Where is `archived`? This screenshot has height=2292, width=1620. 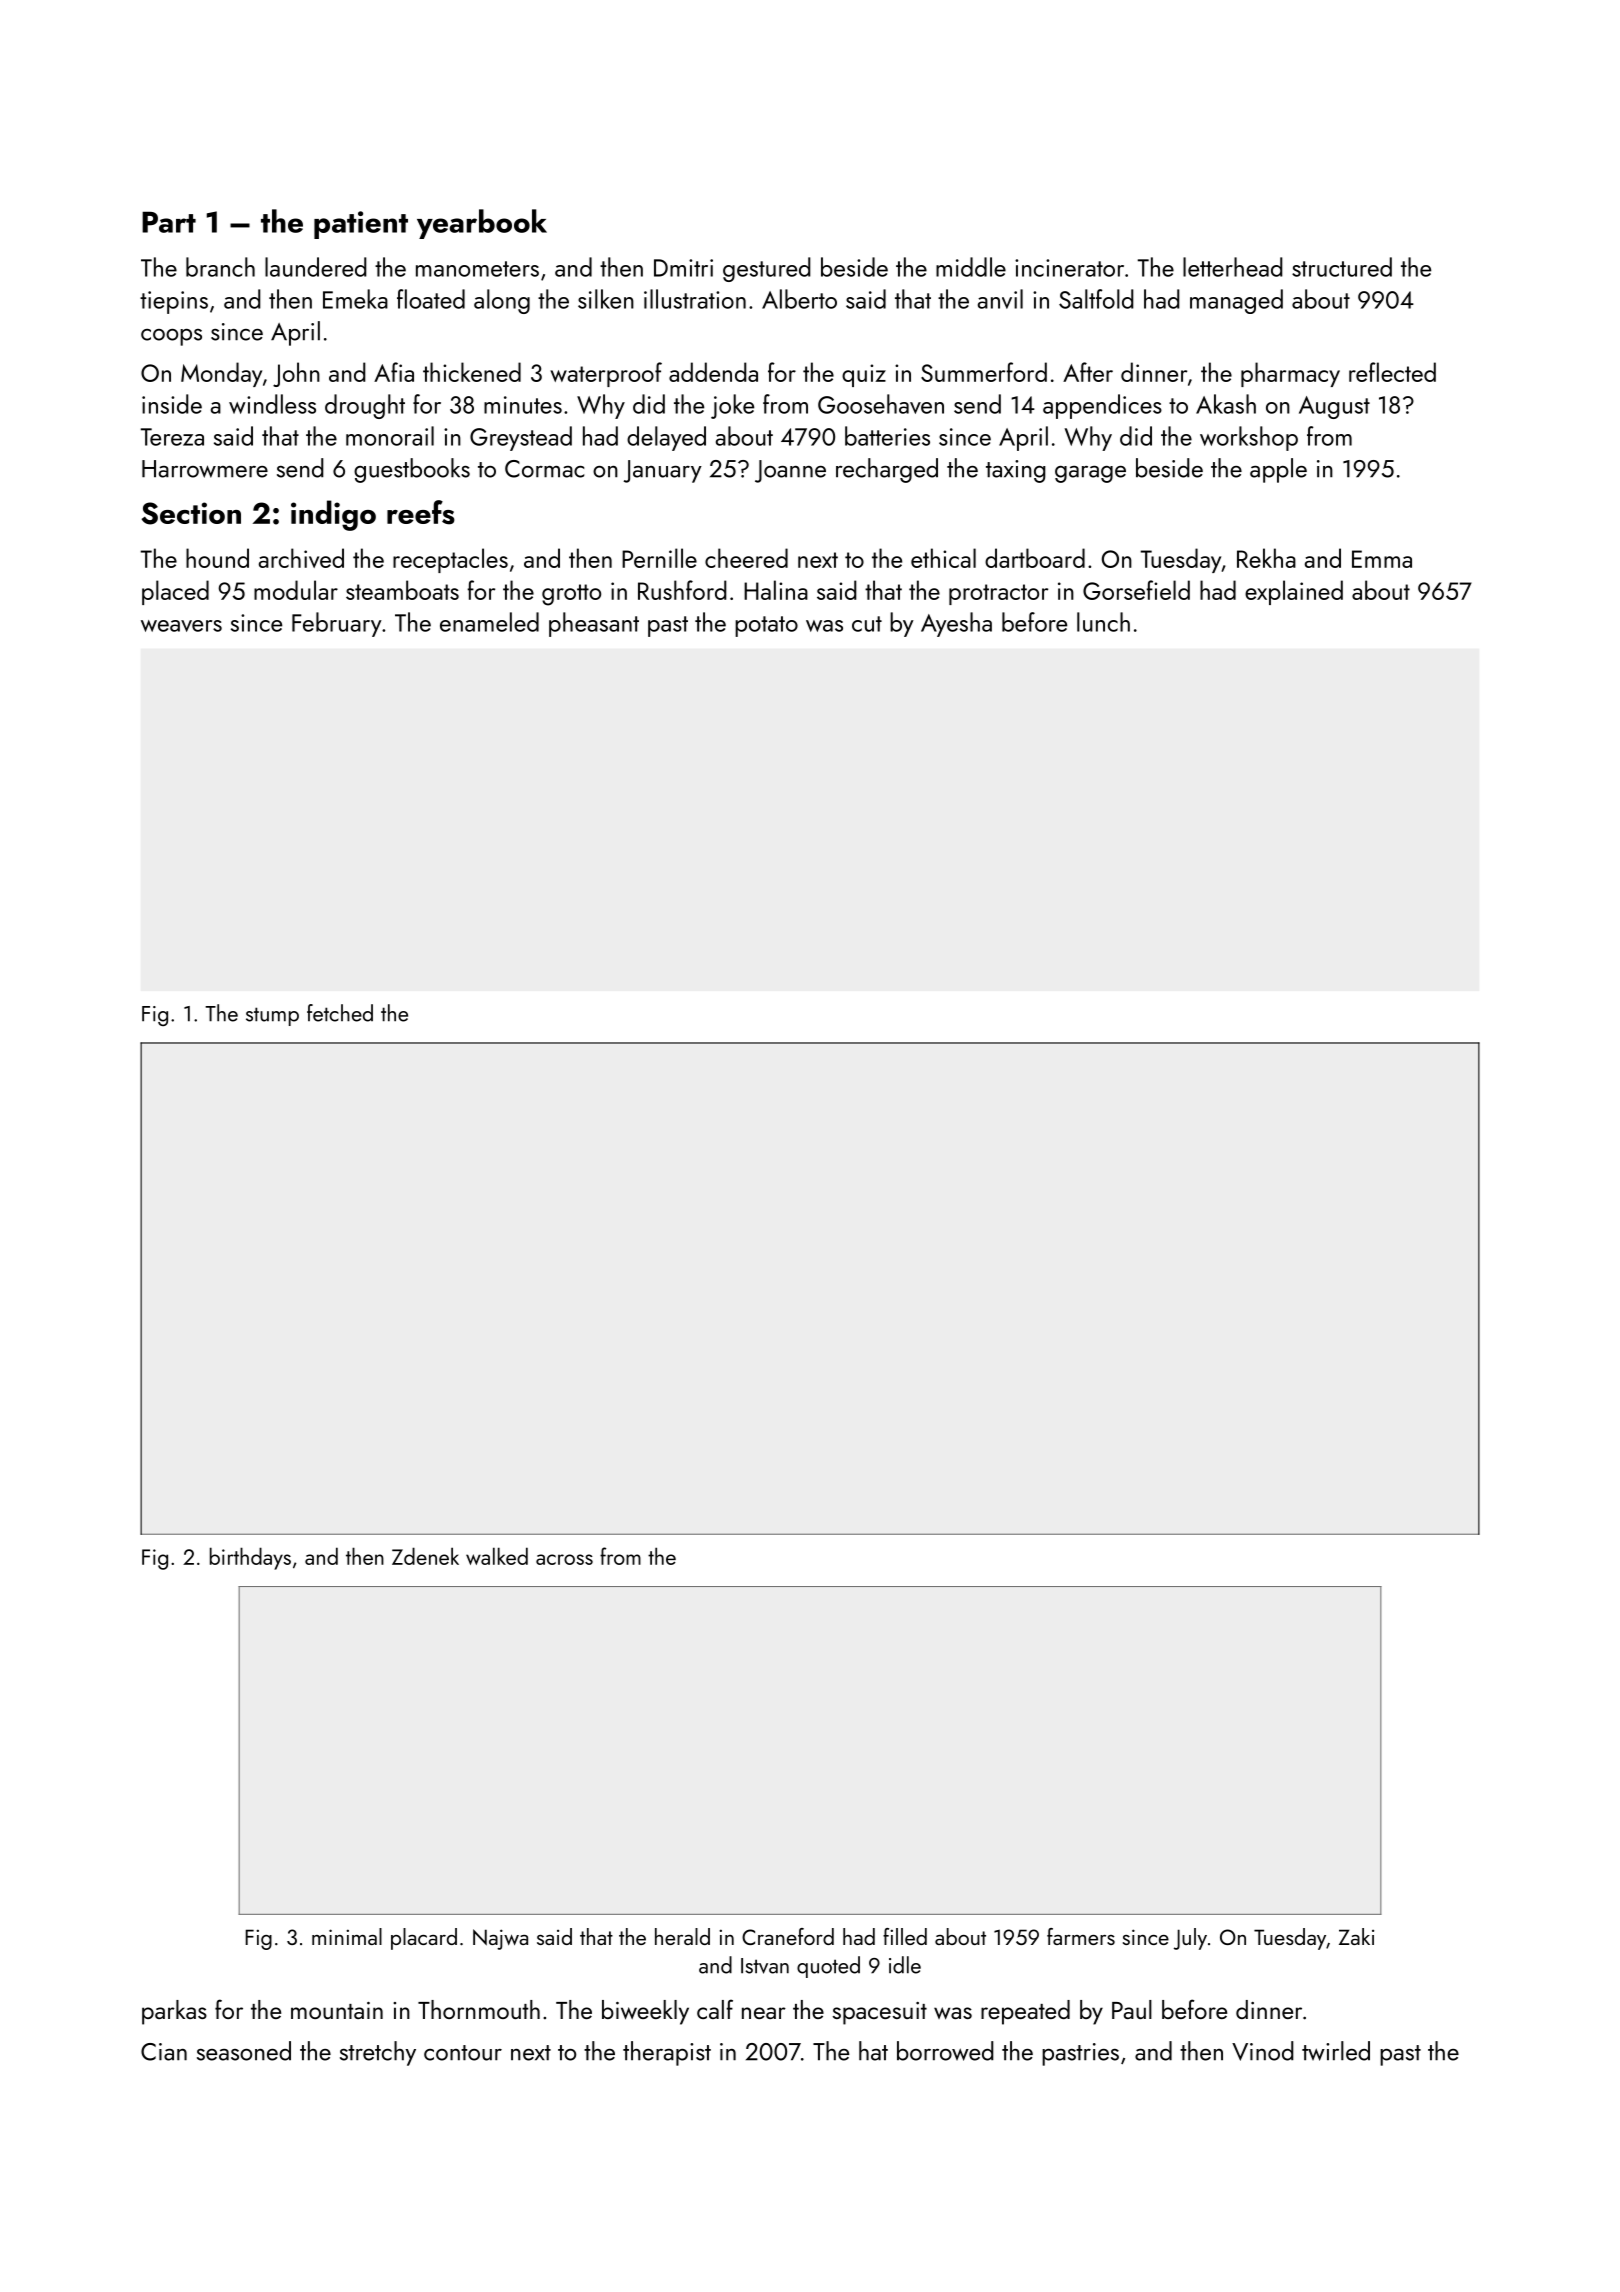 archived is located at coordinates (301, 558).
